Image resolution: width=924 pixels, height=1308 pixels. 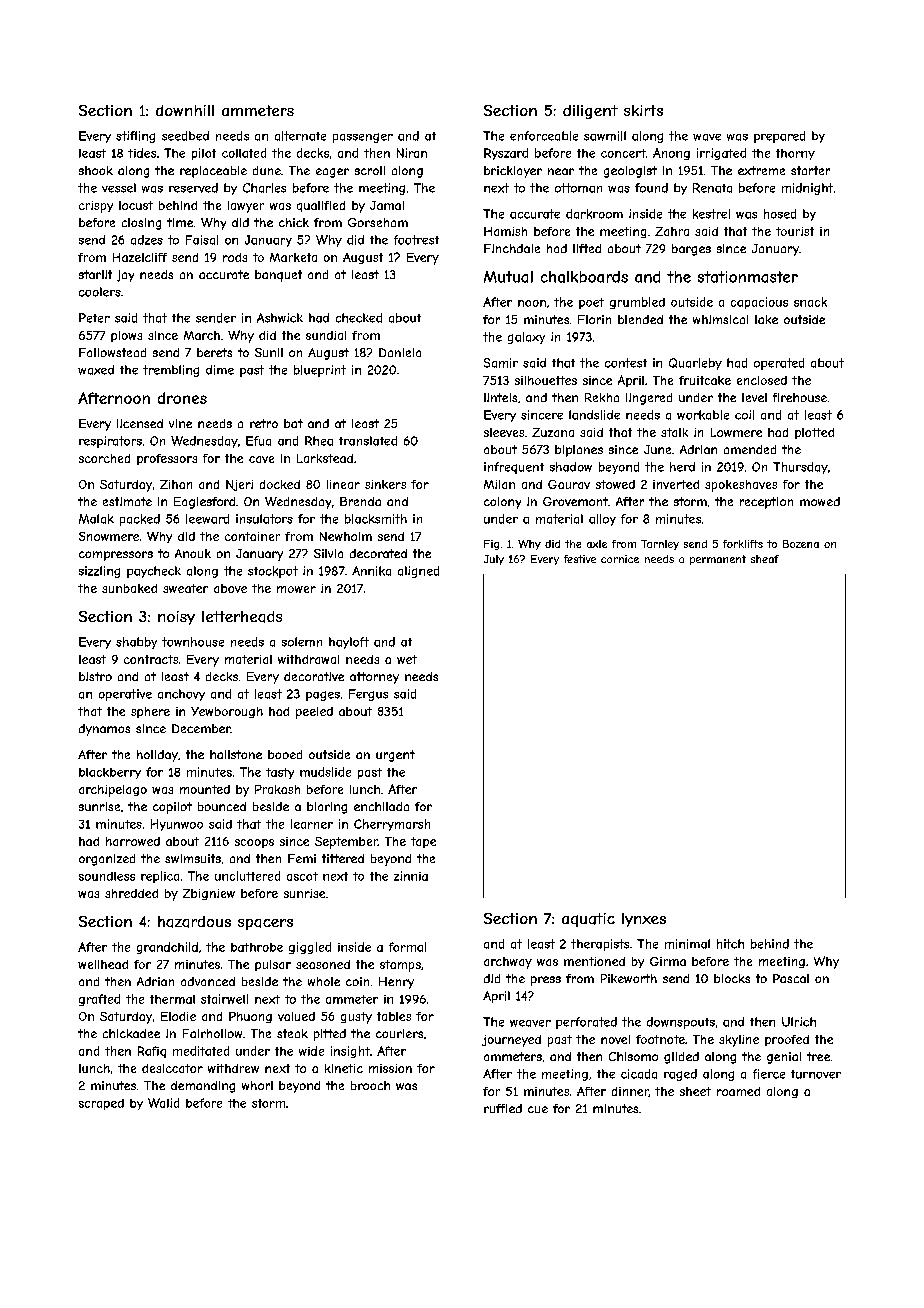 What do you see at coordinates (416, 240) in the screenshot?
I see `footrest` at bounding box center [416, 240].
